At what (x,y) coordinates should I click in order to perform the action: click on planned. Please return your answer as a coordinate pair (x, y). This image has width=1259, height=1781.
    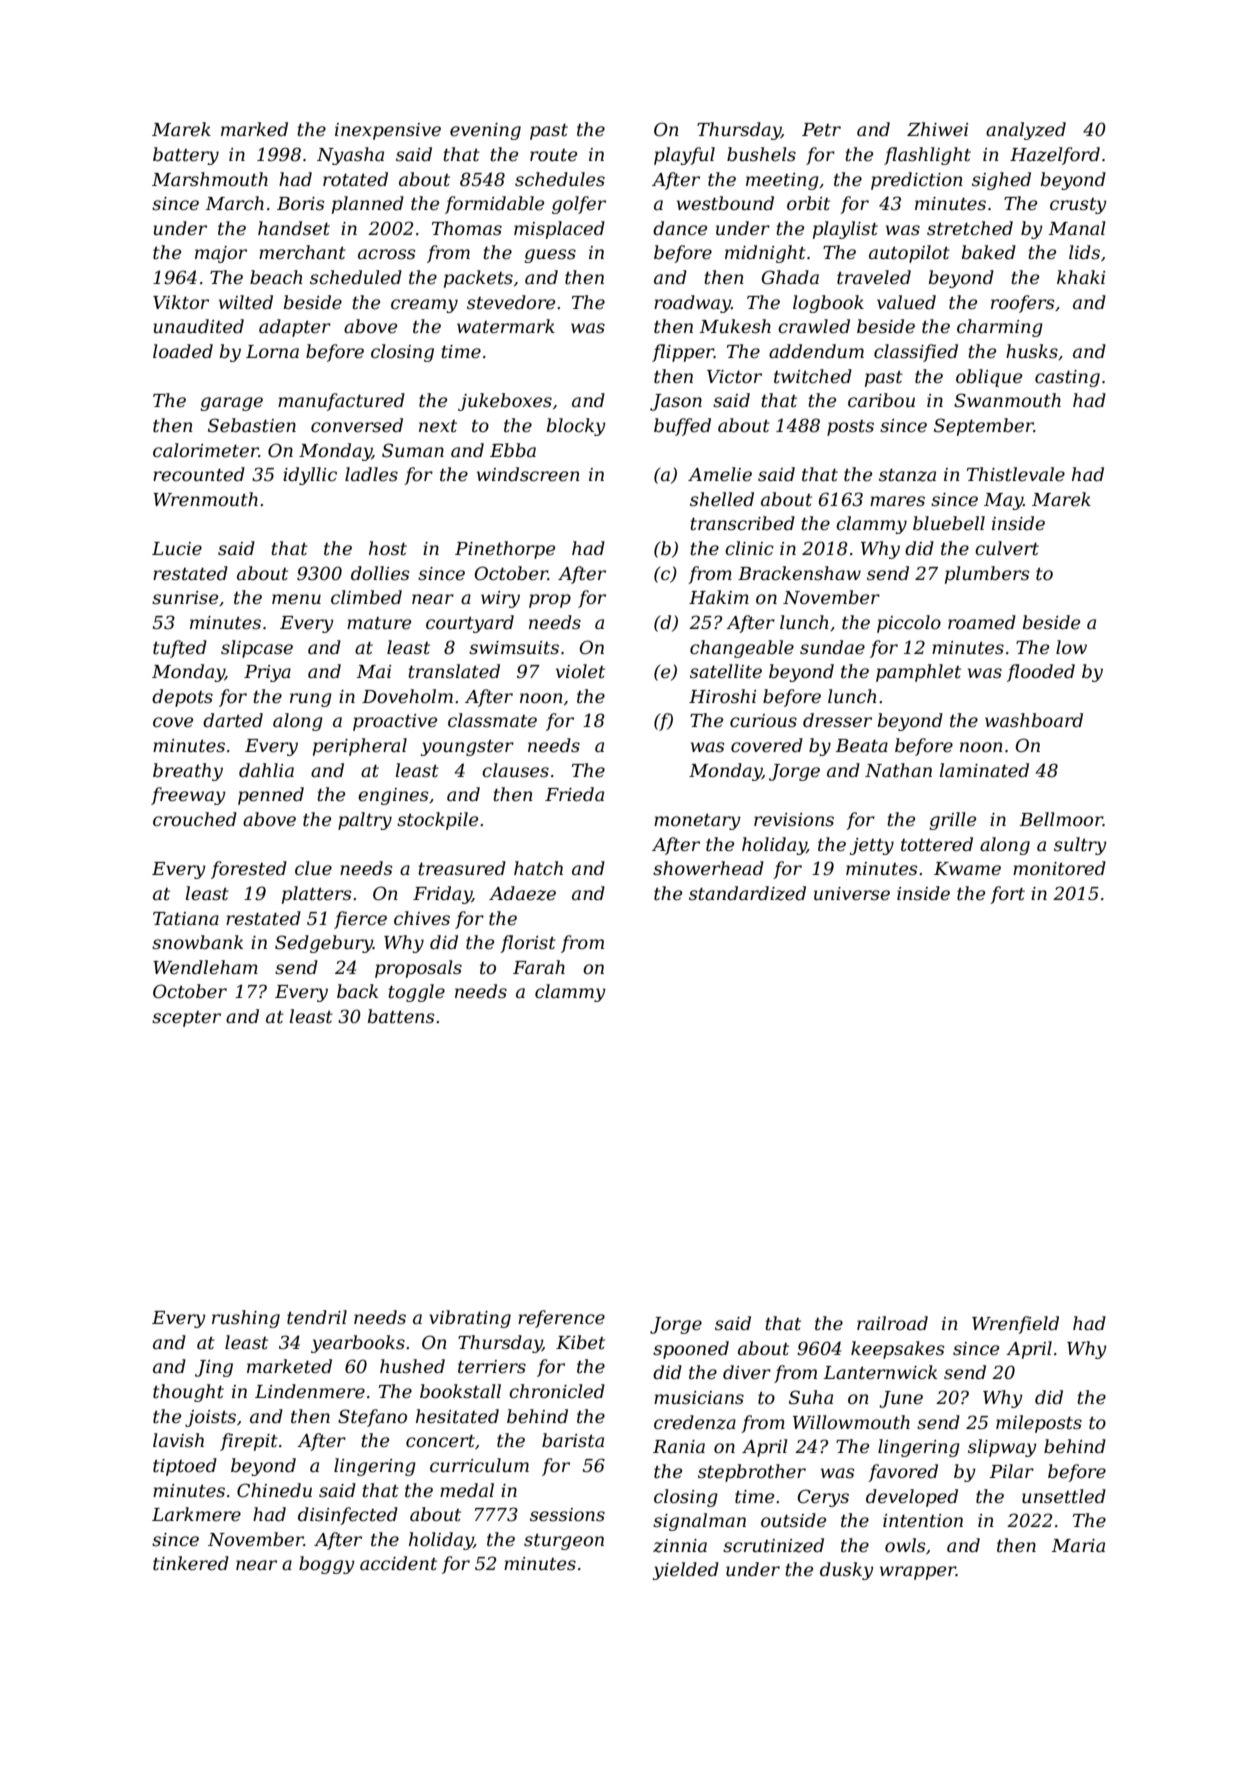
    Looking at the image, I should click on (368, 205).
